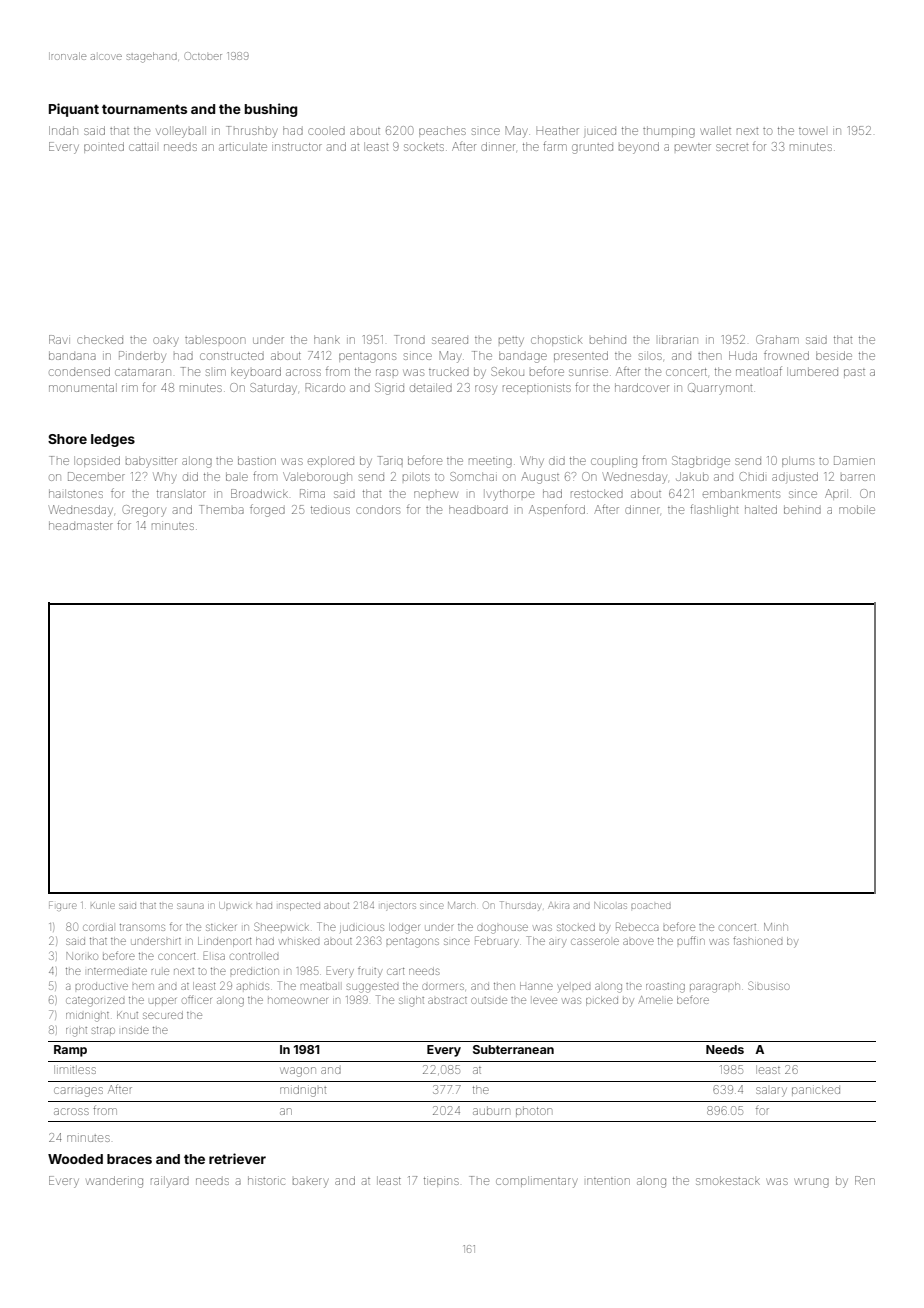 This document has width=924, height=1308. Describe the element at coordinates (836, 494) in the document. I see `April` at that location.
